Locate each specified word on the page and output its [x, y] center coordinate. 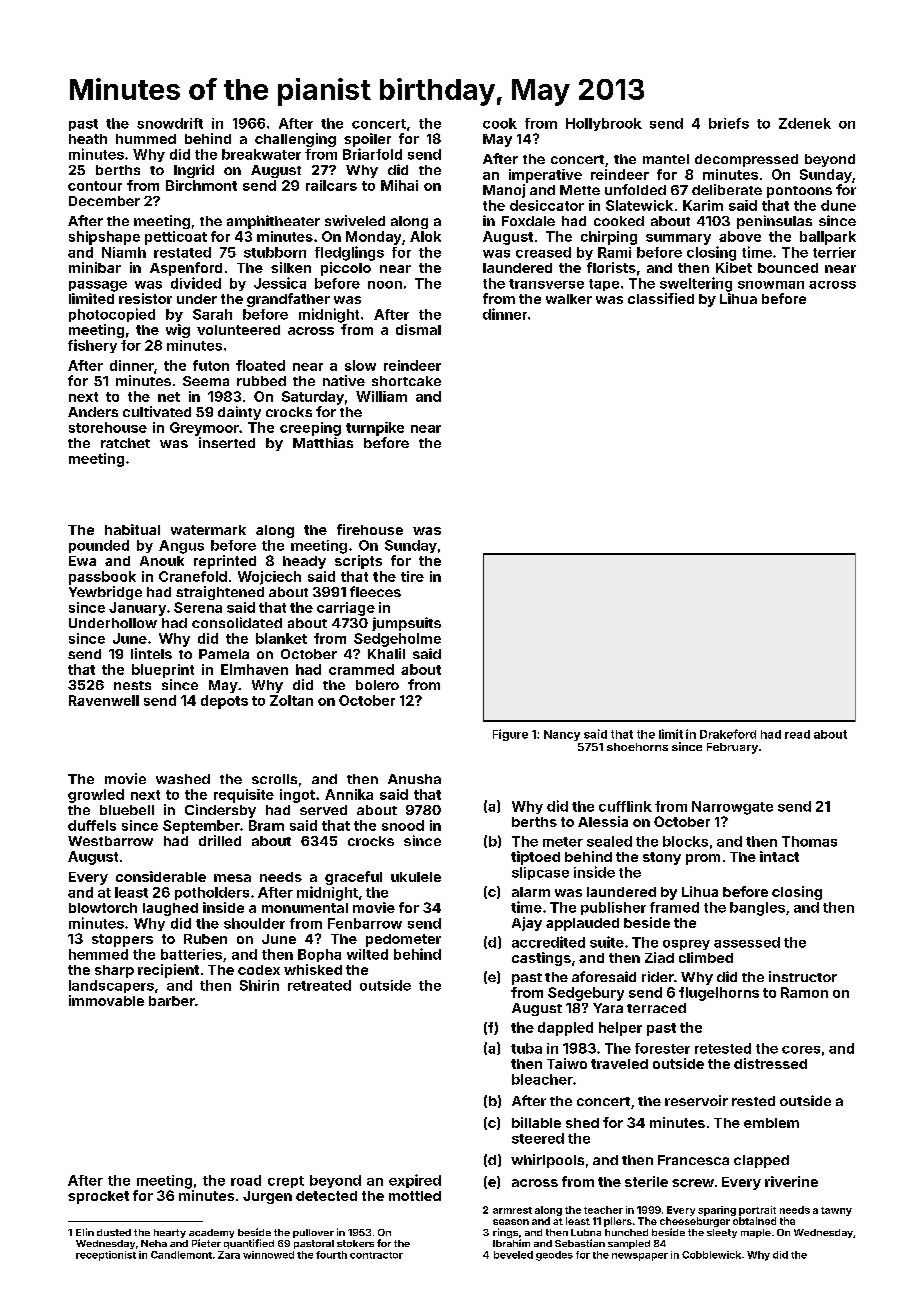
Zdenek [805, 123]
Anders [93, 412]
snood [403, 825]
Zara [229, 1255]
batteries [191, 954]
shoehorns [637, 747]
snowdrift [170, 123]
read [797, 734]
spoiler [367, 140]
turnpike [375, 429]
